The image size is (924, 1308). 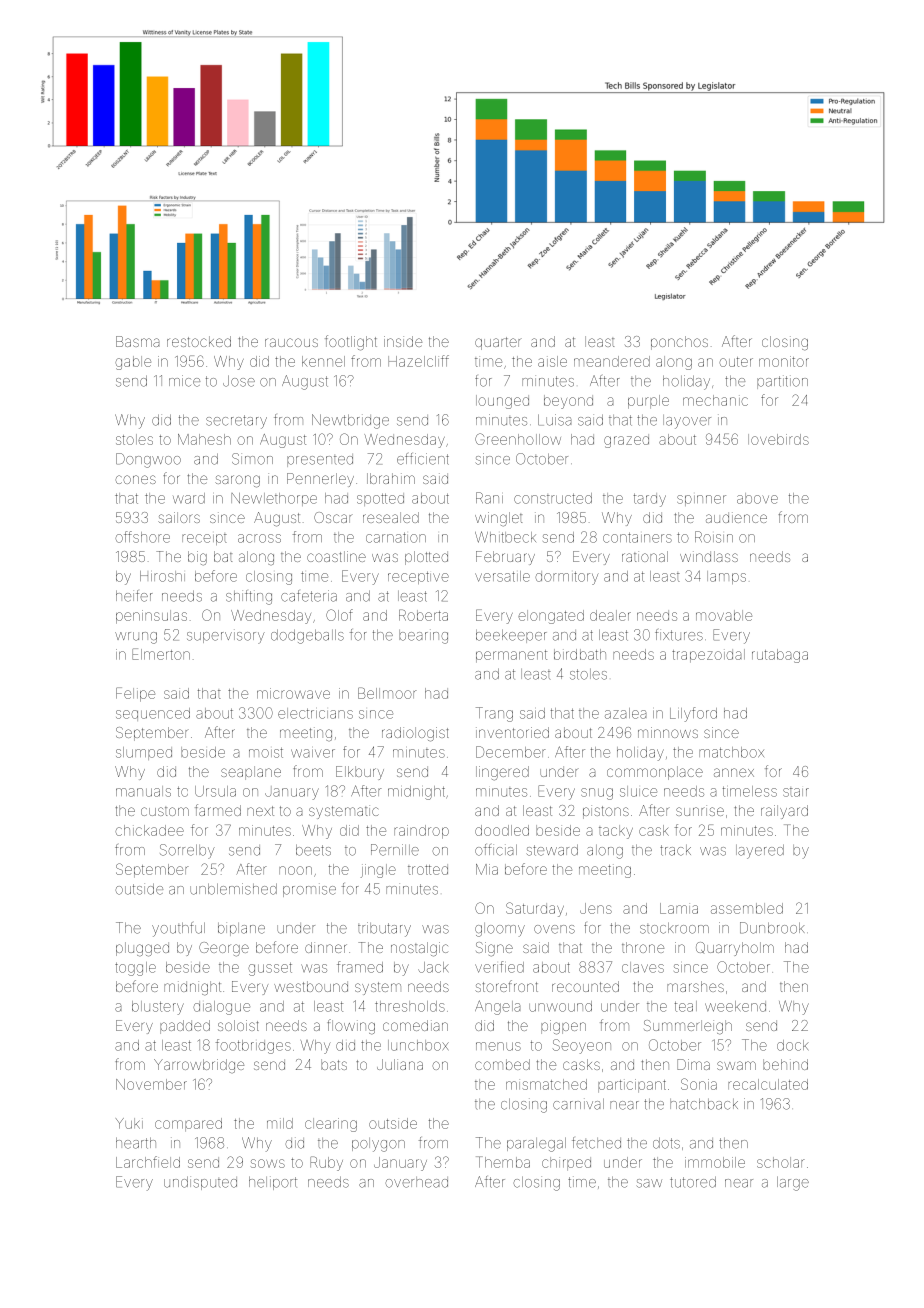 What do you see at coordinates (251, 773) in the page?
I see `seaplane` at bounding box center [251, 773].
